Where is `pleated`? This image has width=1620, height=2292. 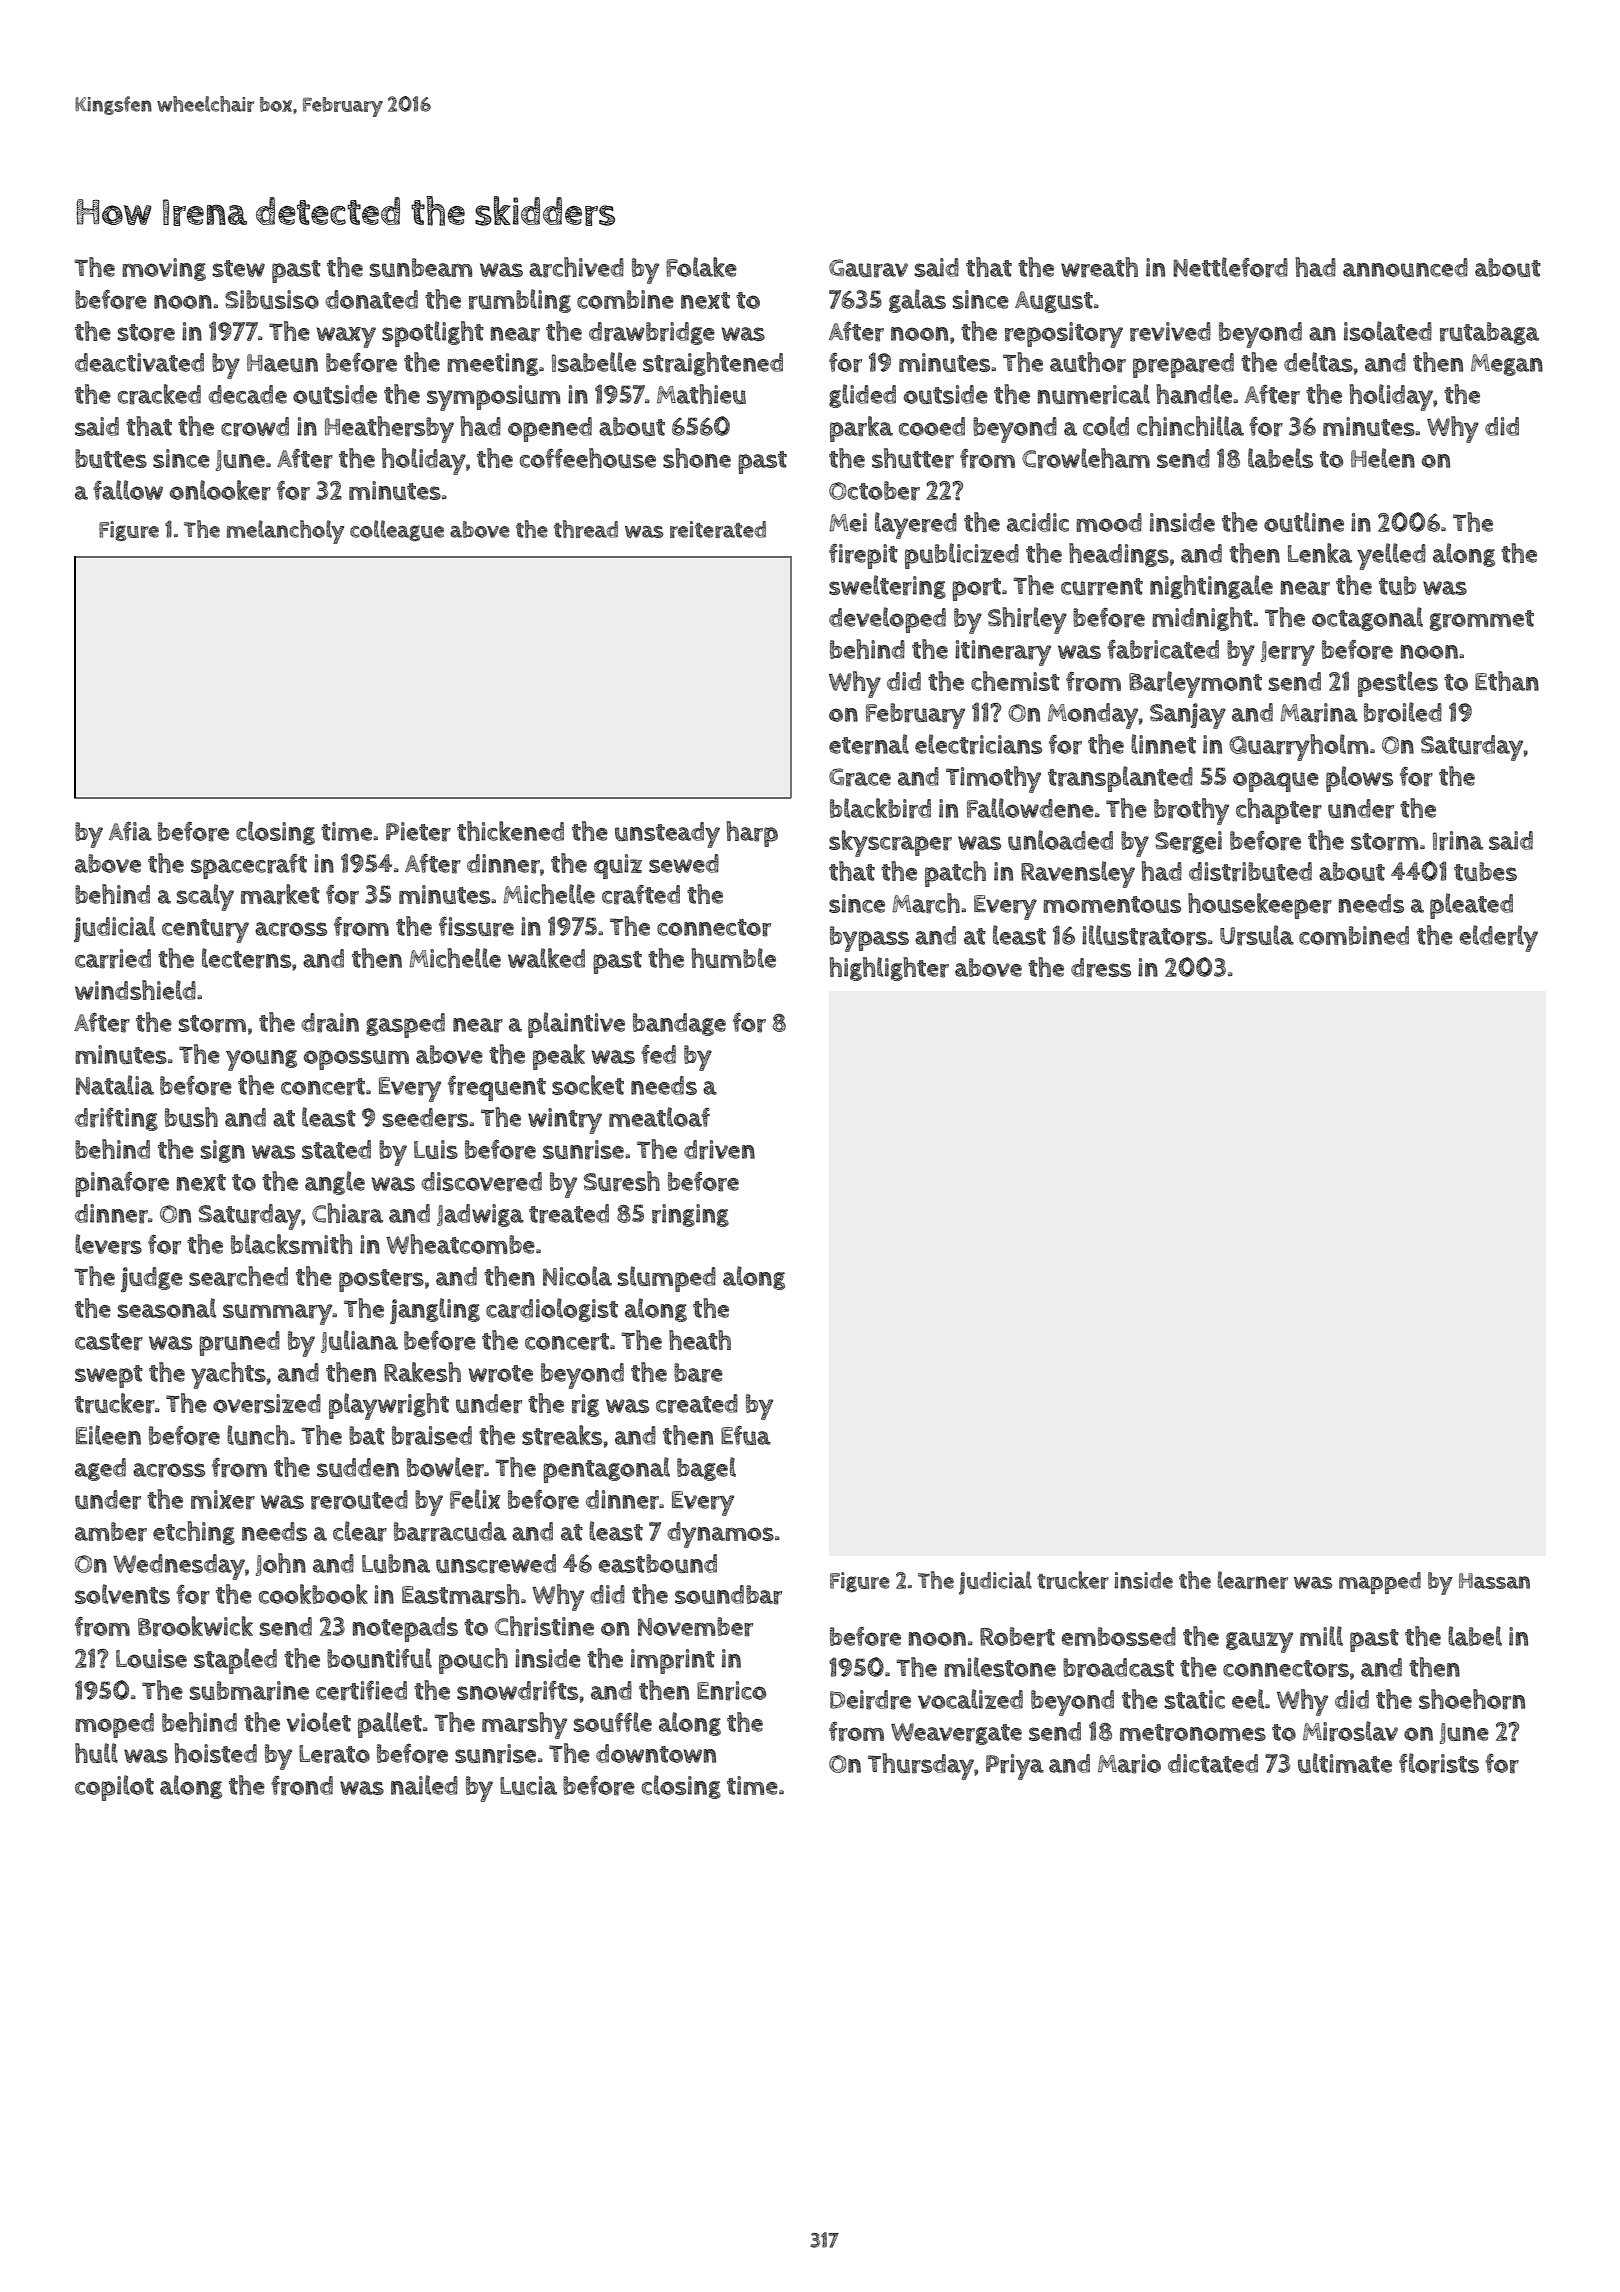
pleated is located at coordinates (1471, 906).
